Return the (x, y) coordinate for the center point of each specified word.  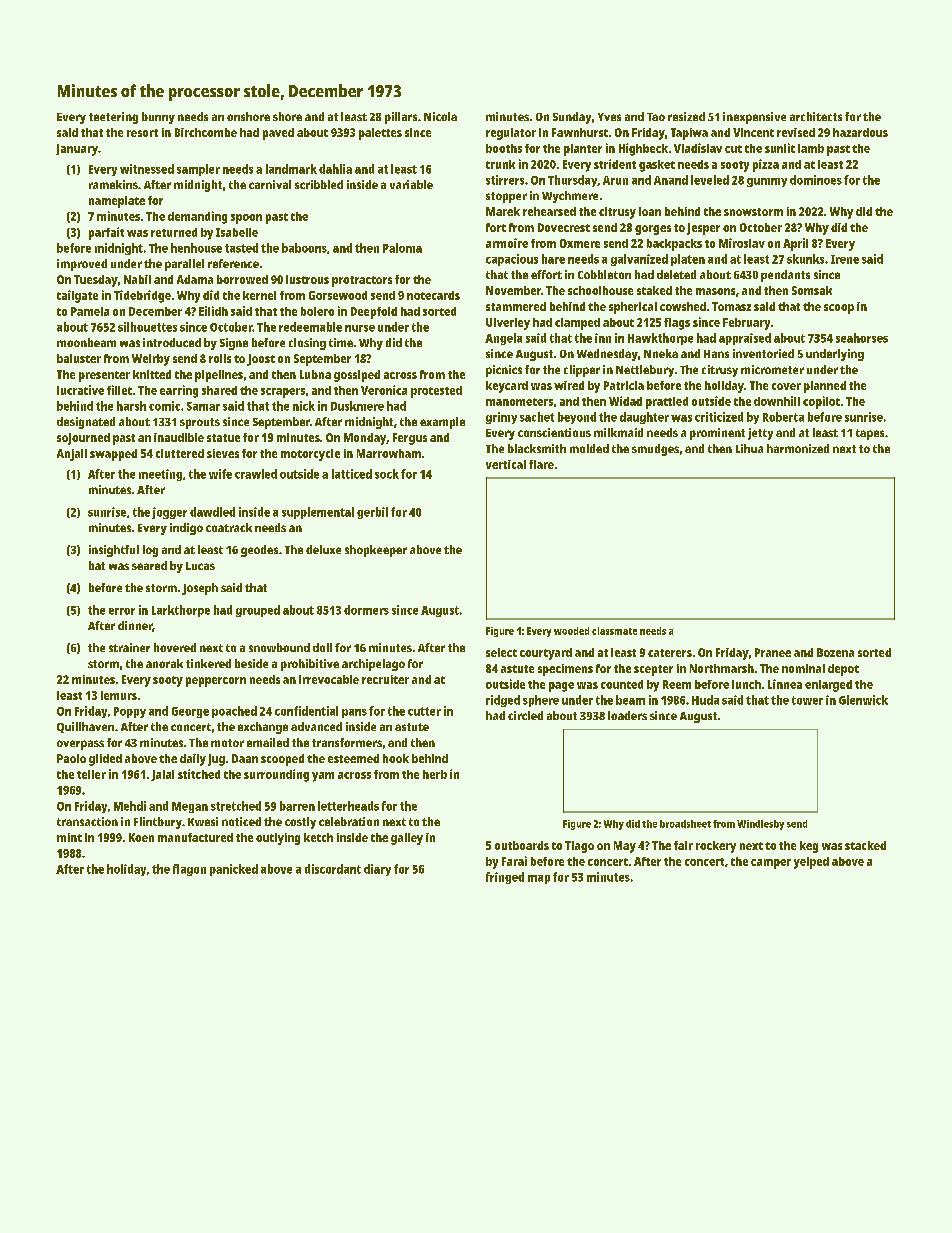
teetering (113, 118)
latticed (352, 474)
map (539, 879)
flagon (189, 870)
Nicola (440, 116)
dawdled (212, 512)
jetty (760, 434)
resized (686, 116)
